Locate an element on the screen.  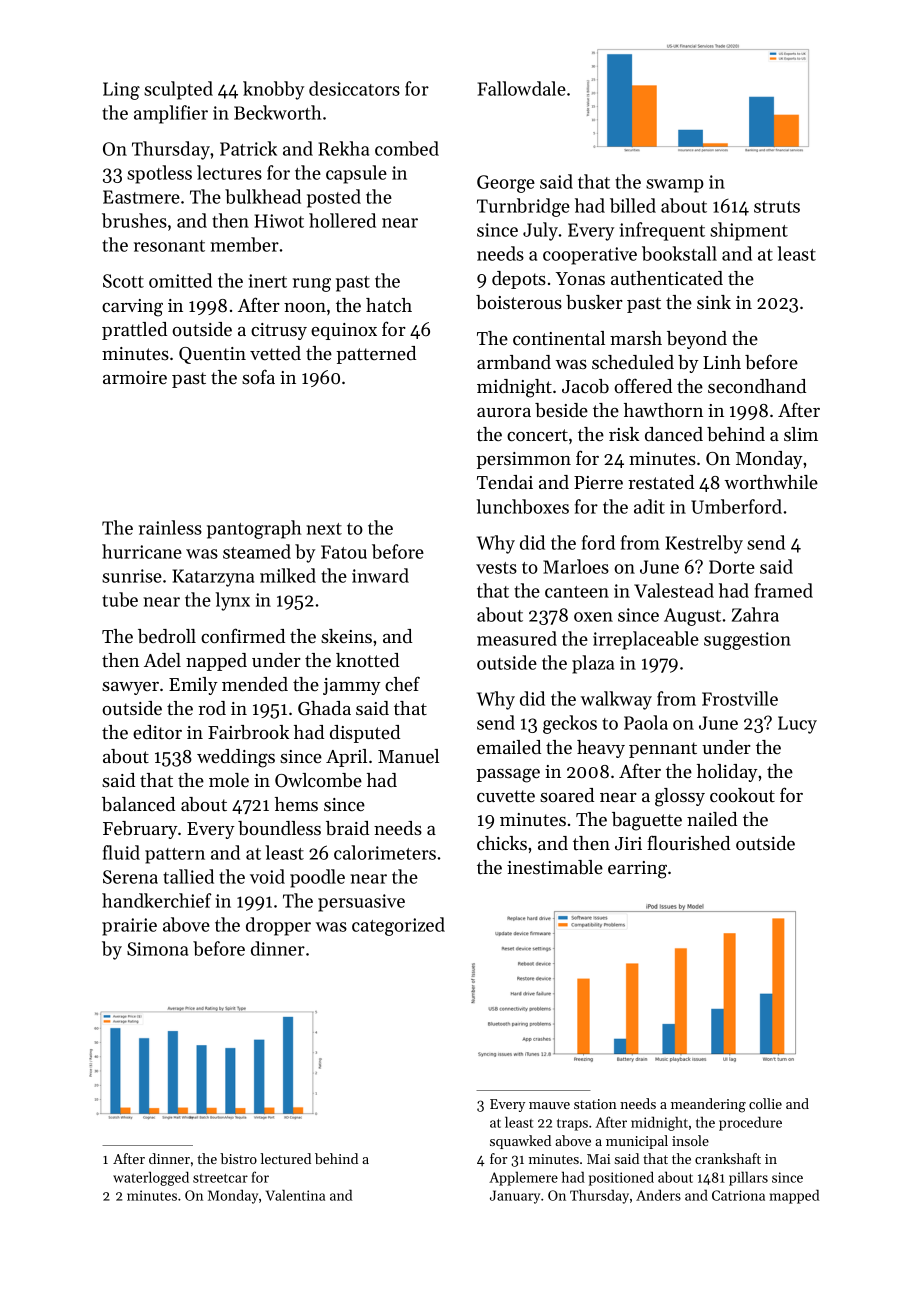
brushes is located at coordinates (134, 220).
